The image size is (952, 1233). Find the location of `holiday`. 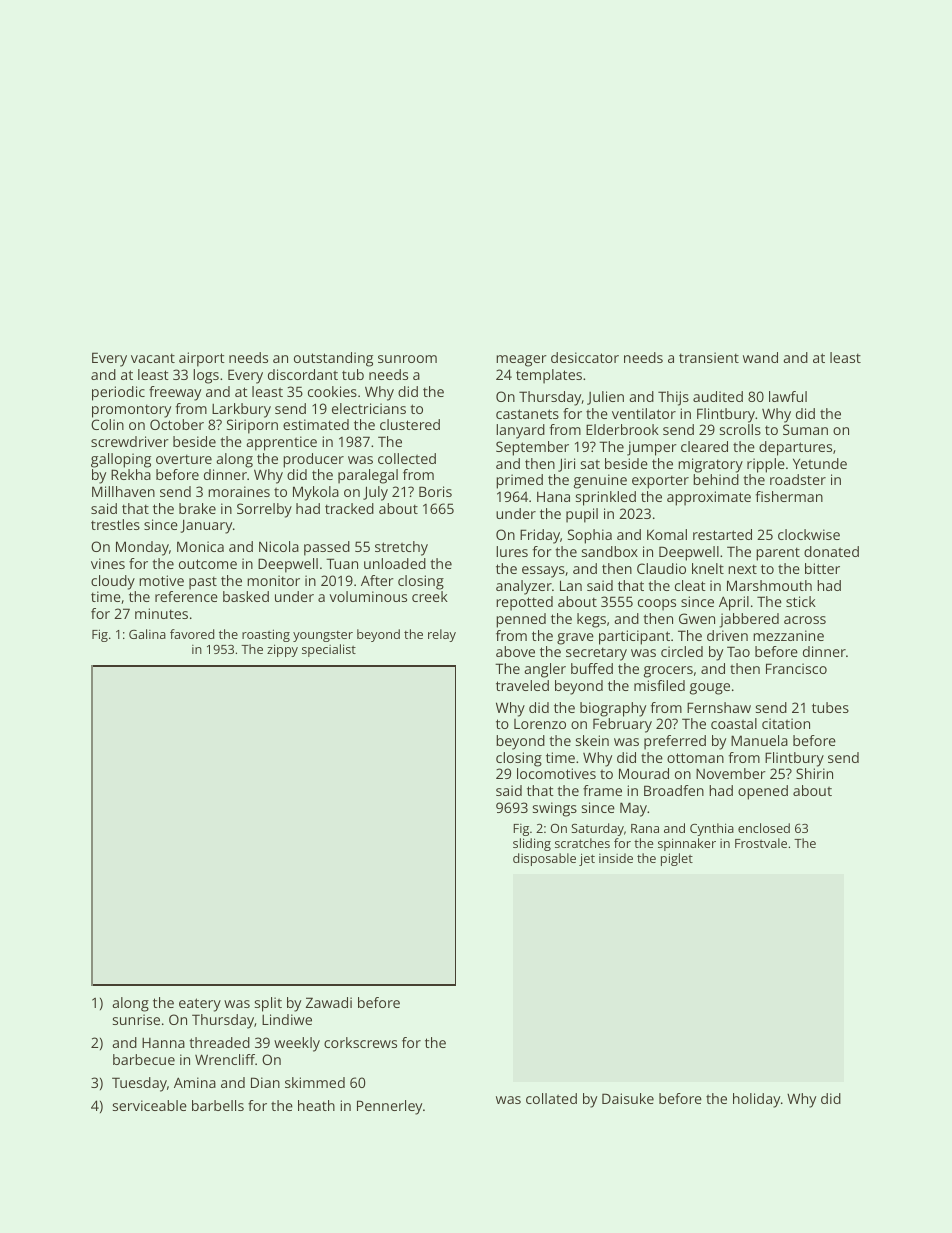

holiday is located at coordinates (756, 1100).
